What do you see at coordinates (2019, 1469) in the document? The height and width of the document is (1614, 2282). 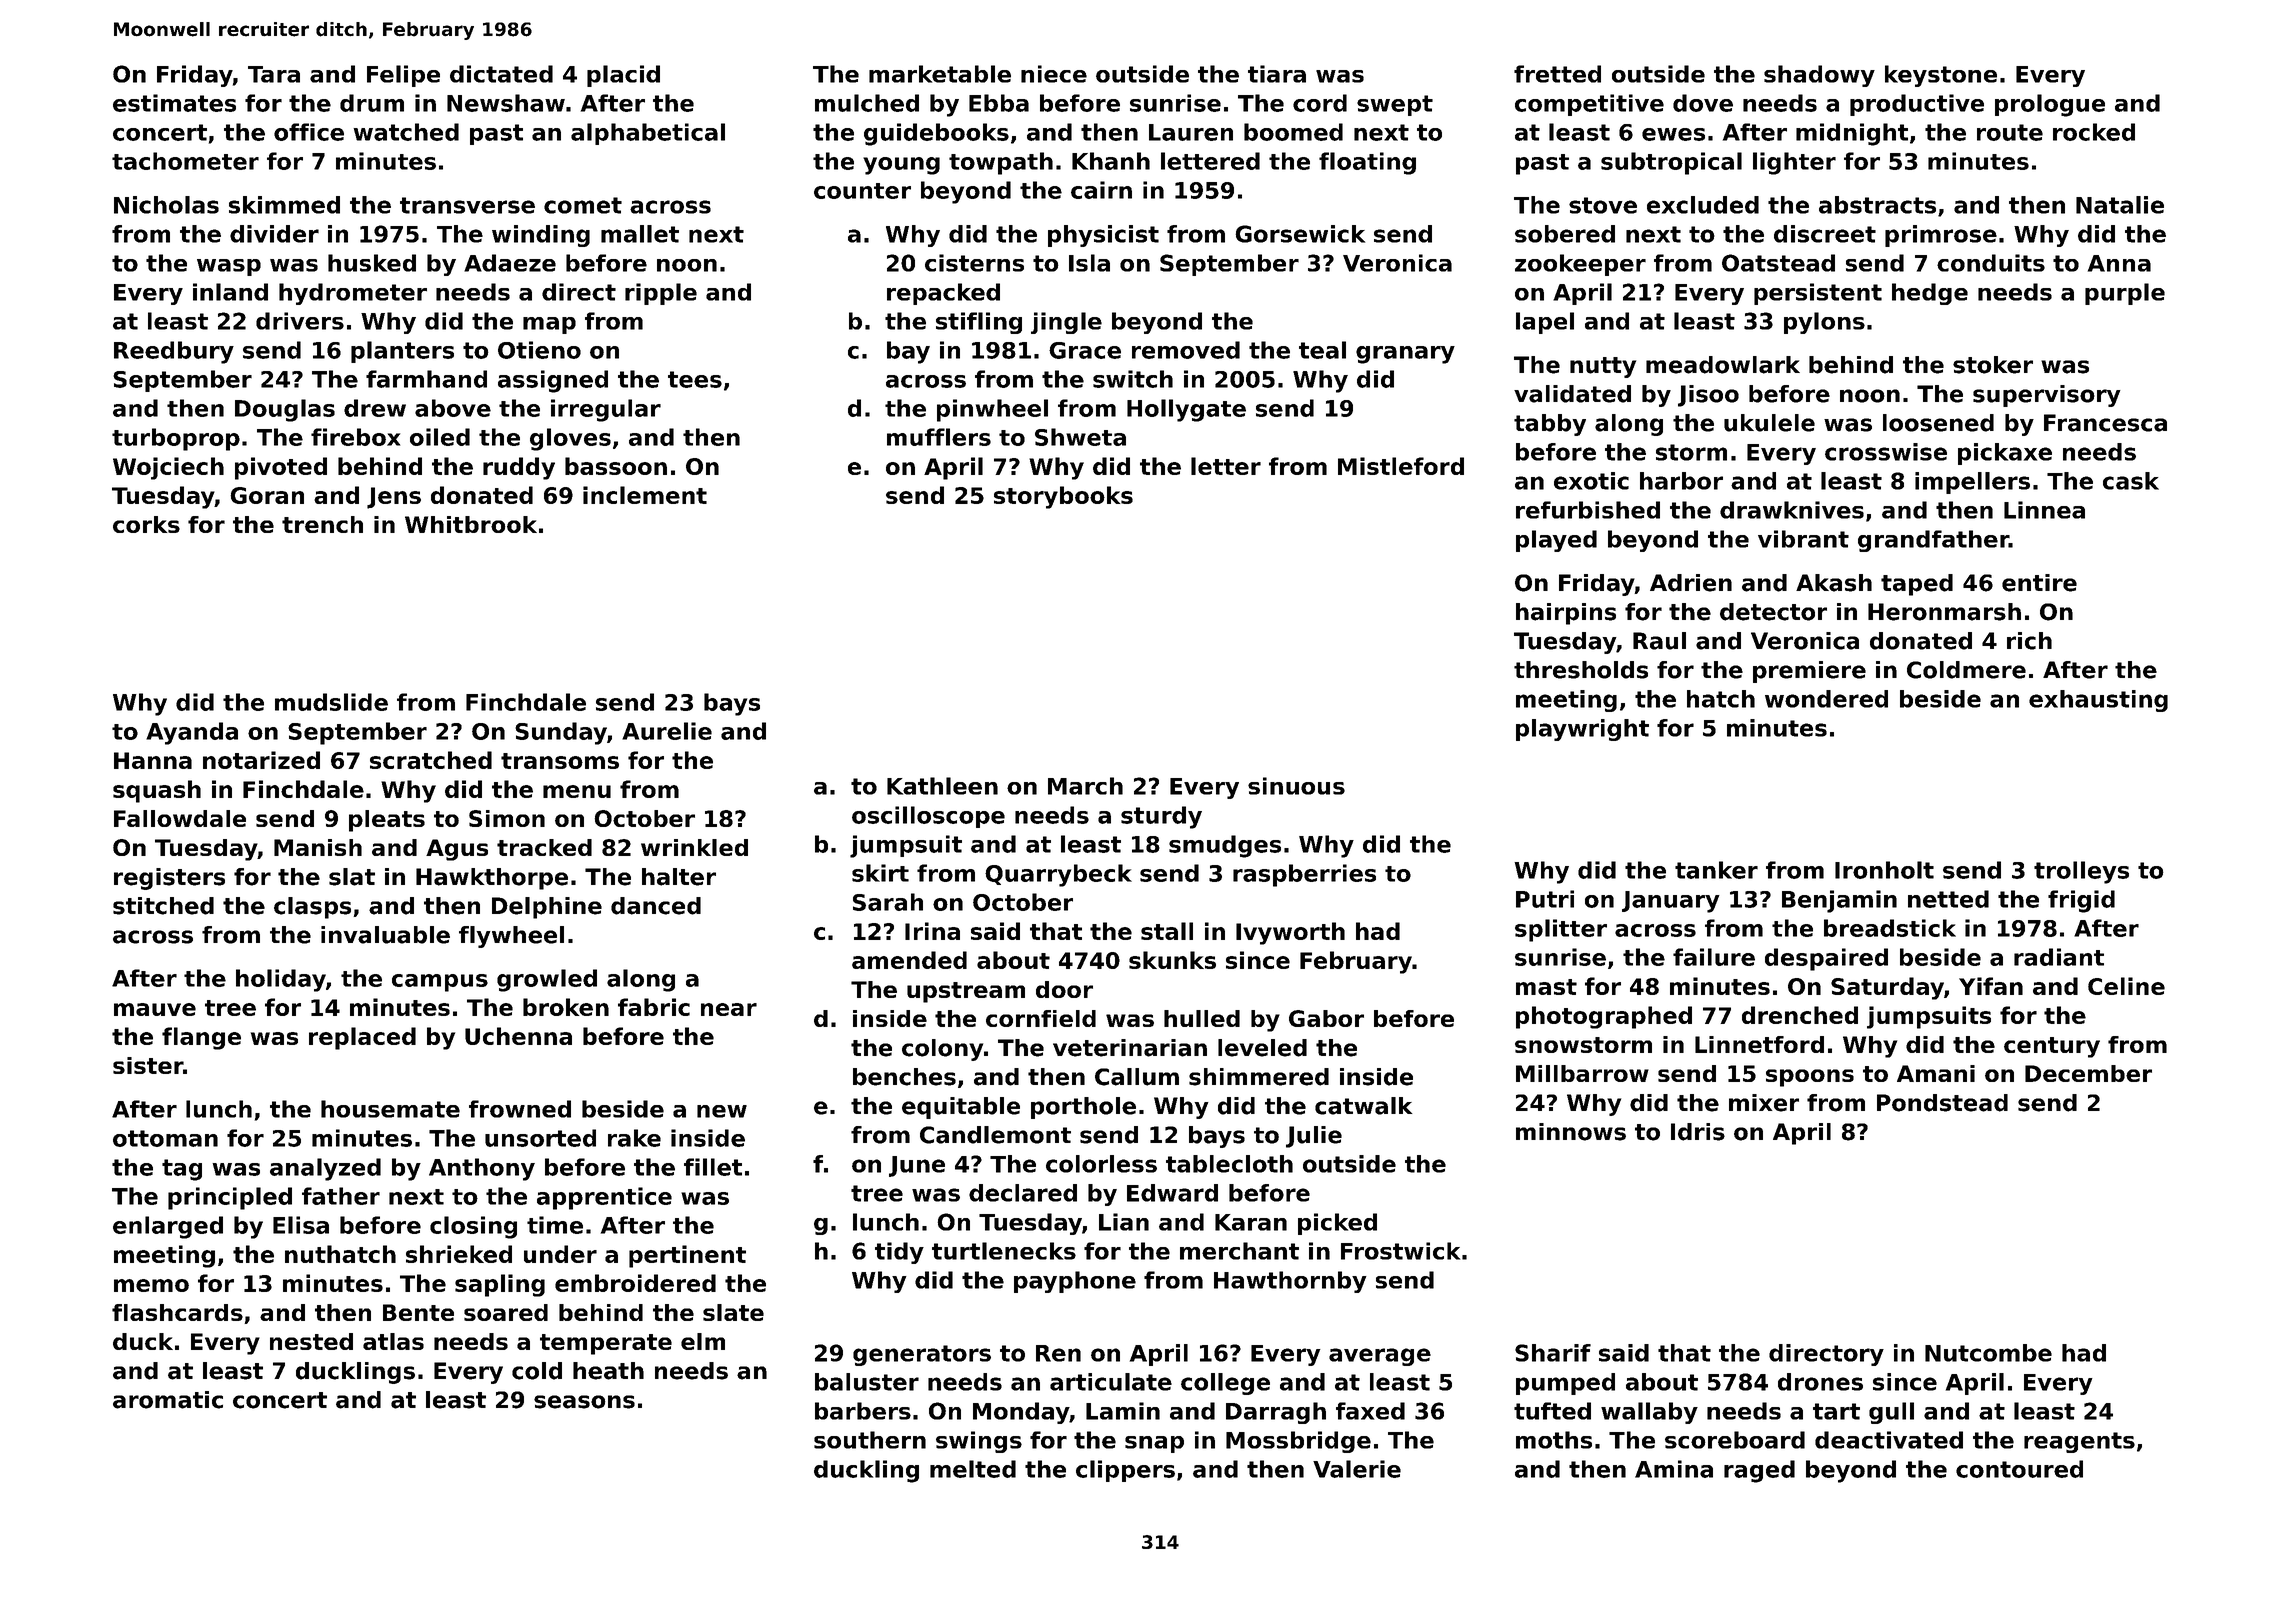 I see `contoured` at bounding box center [2019, 1469].
